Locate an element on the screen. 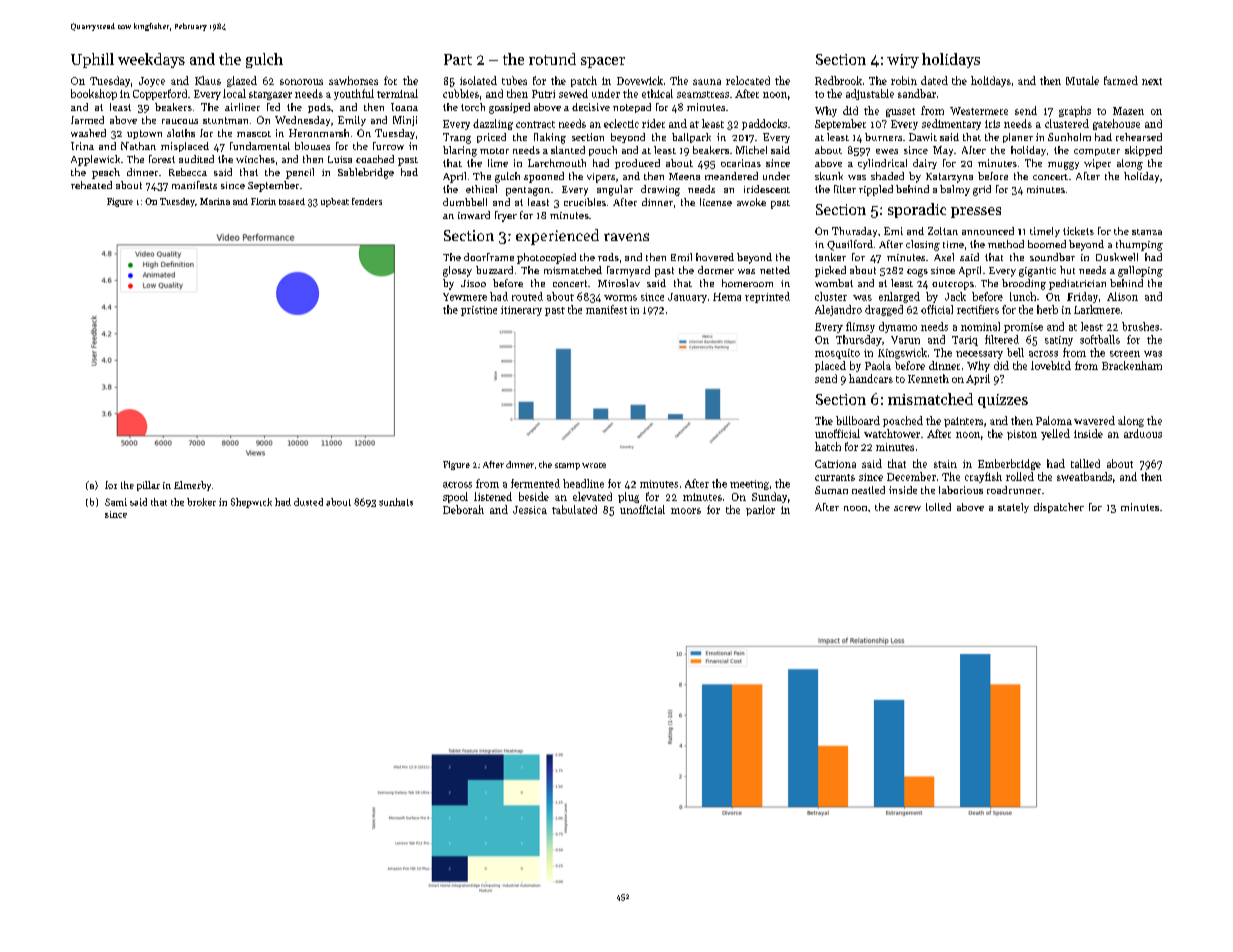 This screenshot has height=952, width=1233. ocarinas is located at coordinates (741, 163).
